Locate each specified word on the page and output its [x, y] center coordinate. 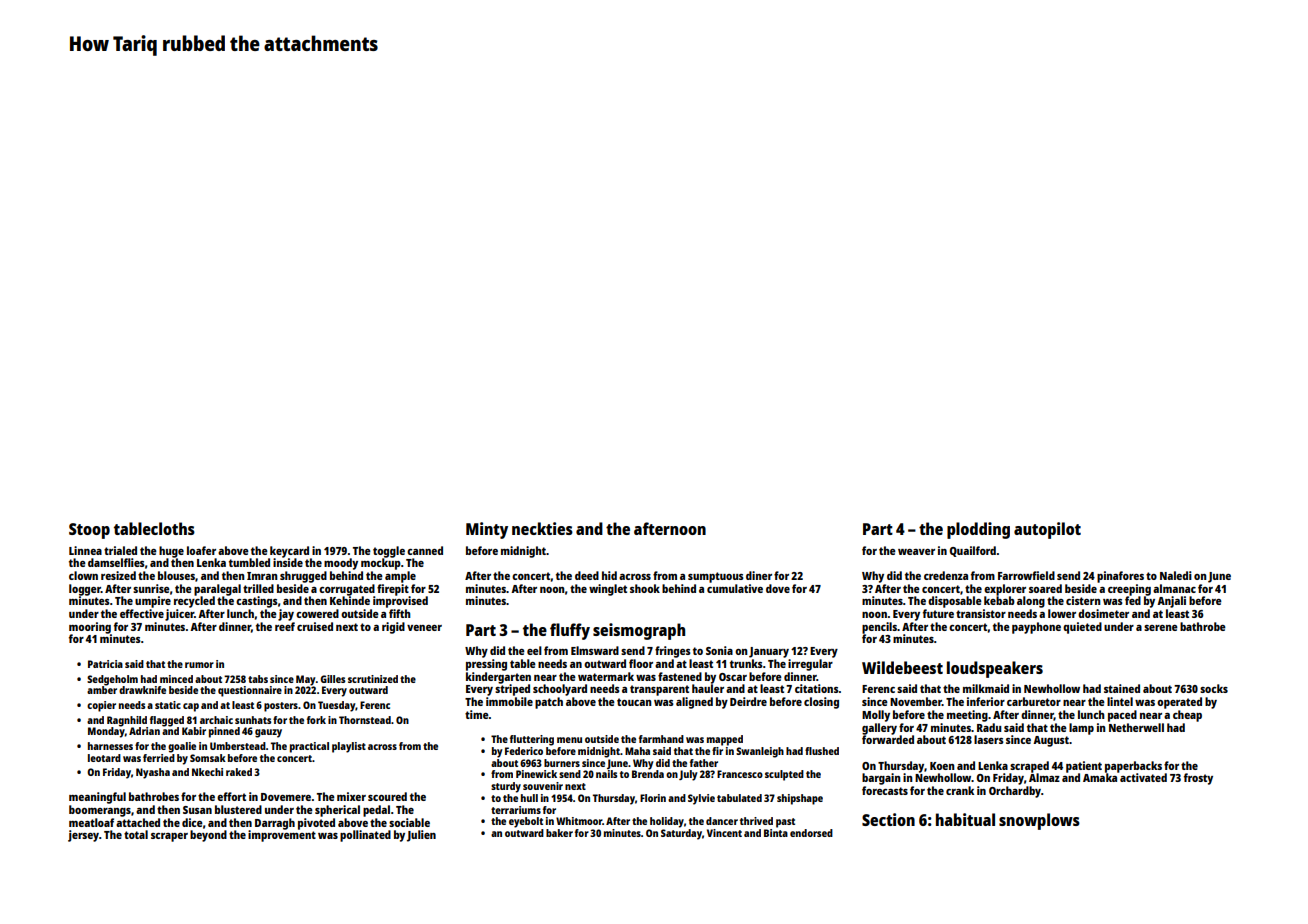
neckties [542, 528]
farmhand [661, 739]
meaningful [97, 798]
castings [257, 602]
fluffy [570, 631]
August [1051, 741]
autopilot [1047, 530]
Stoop [89, 531]
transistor [981, 613]
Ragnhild [127, 721]
